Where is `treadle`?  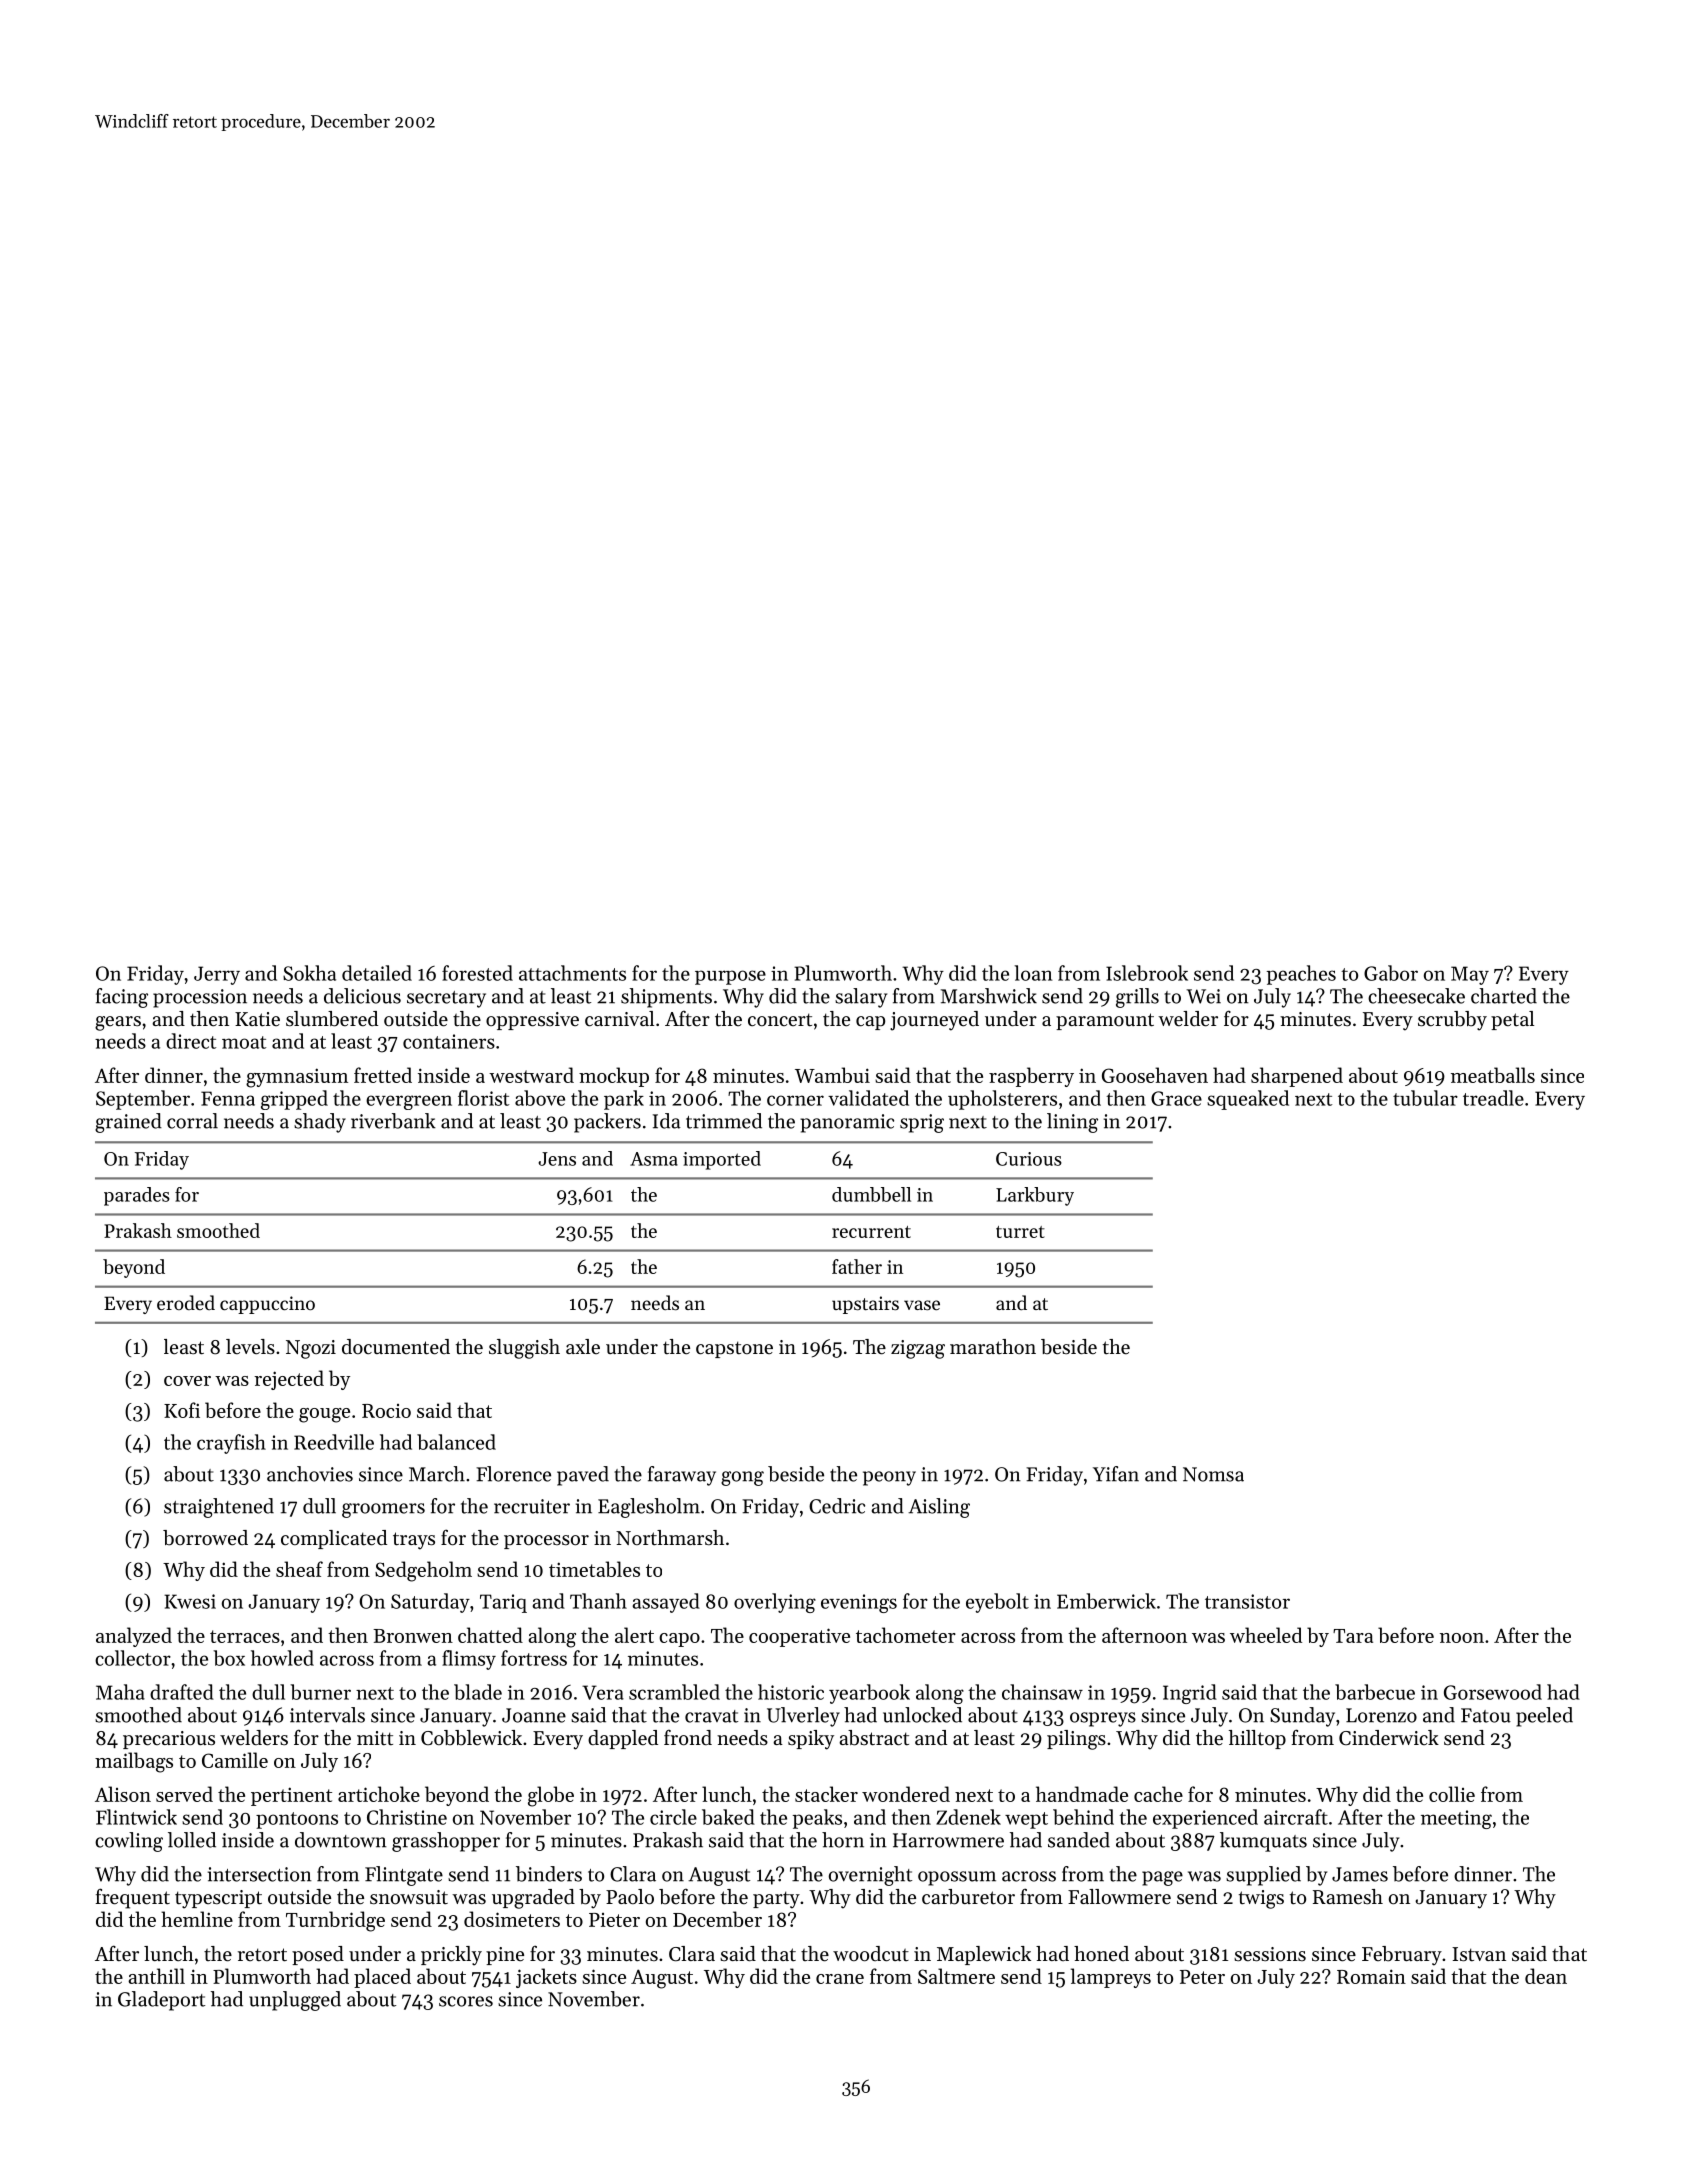
treadle is located at coordinates (1493, 1098).
